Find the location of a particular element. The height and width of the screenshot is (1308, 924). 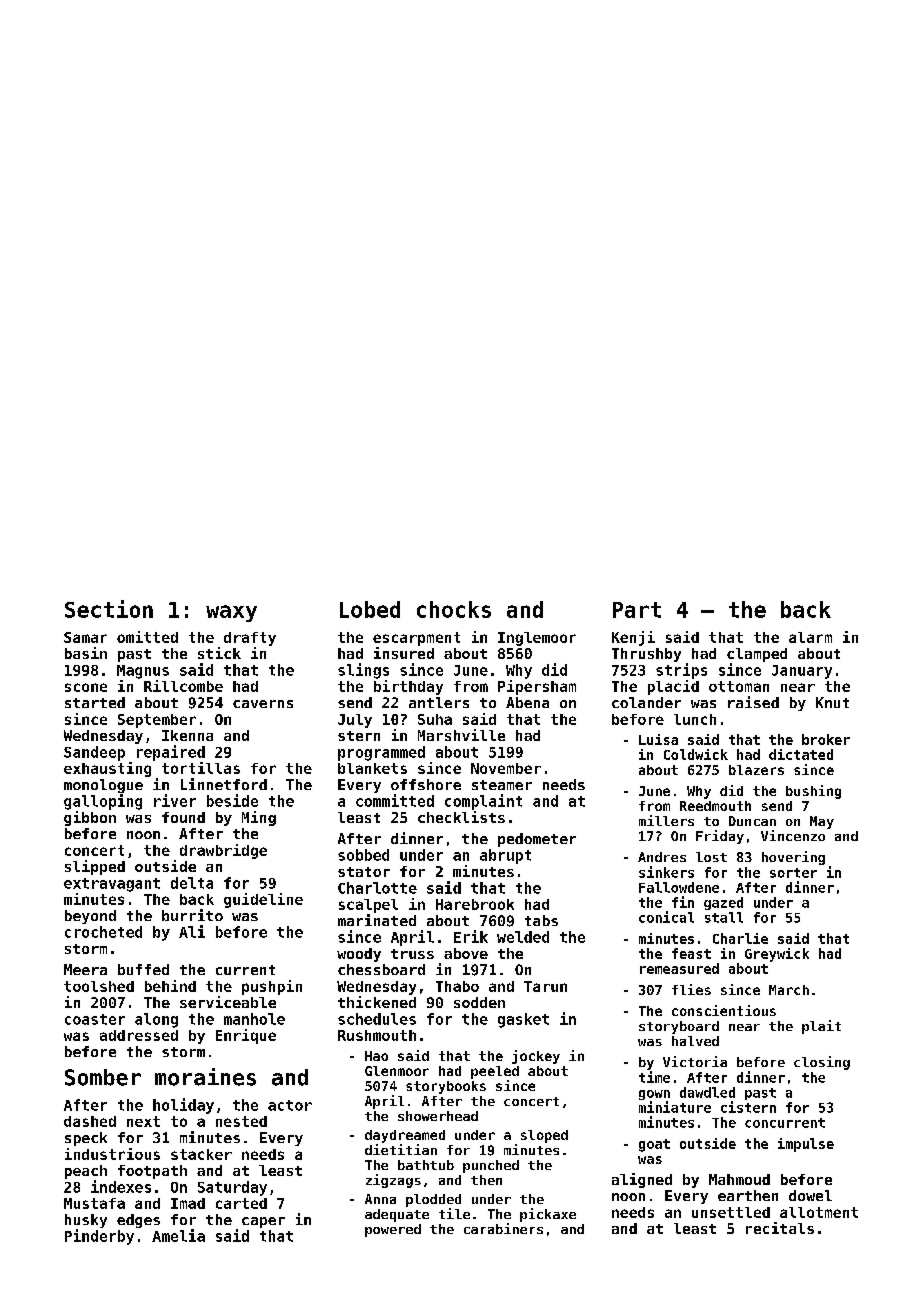

Section is located at coordinates (109, 609).
